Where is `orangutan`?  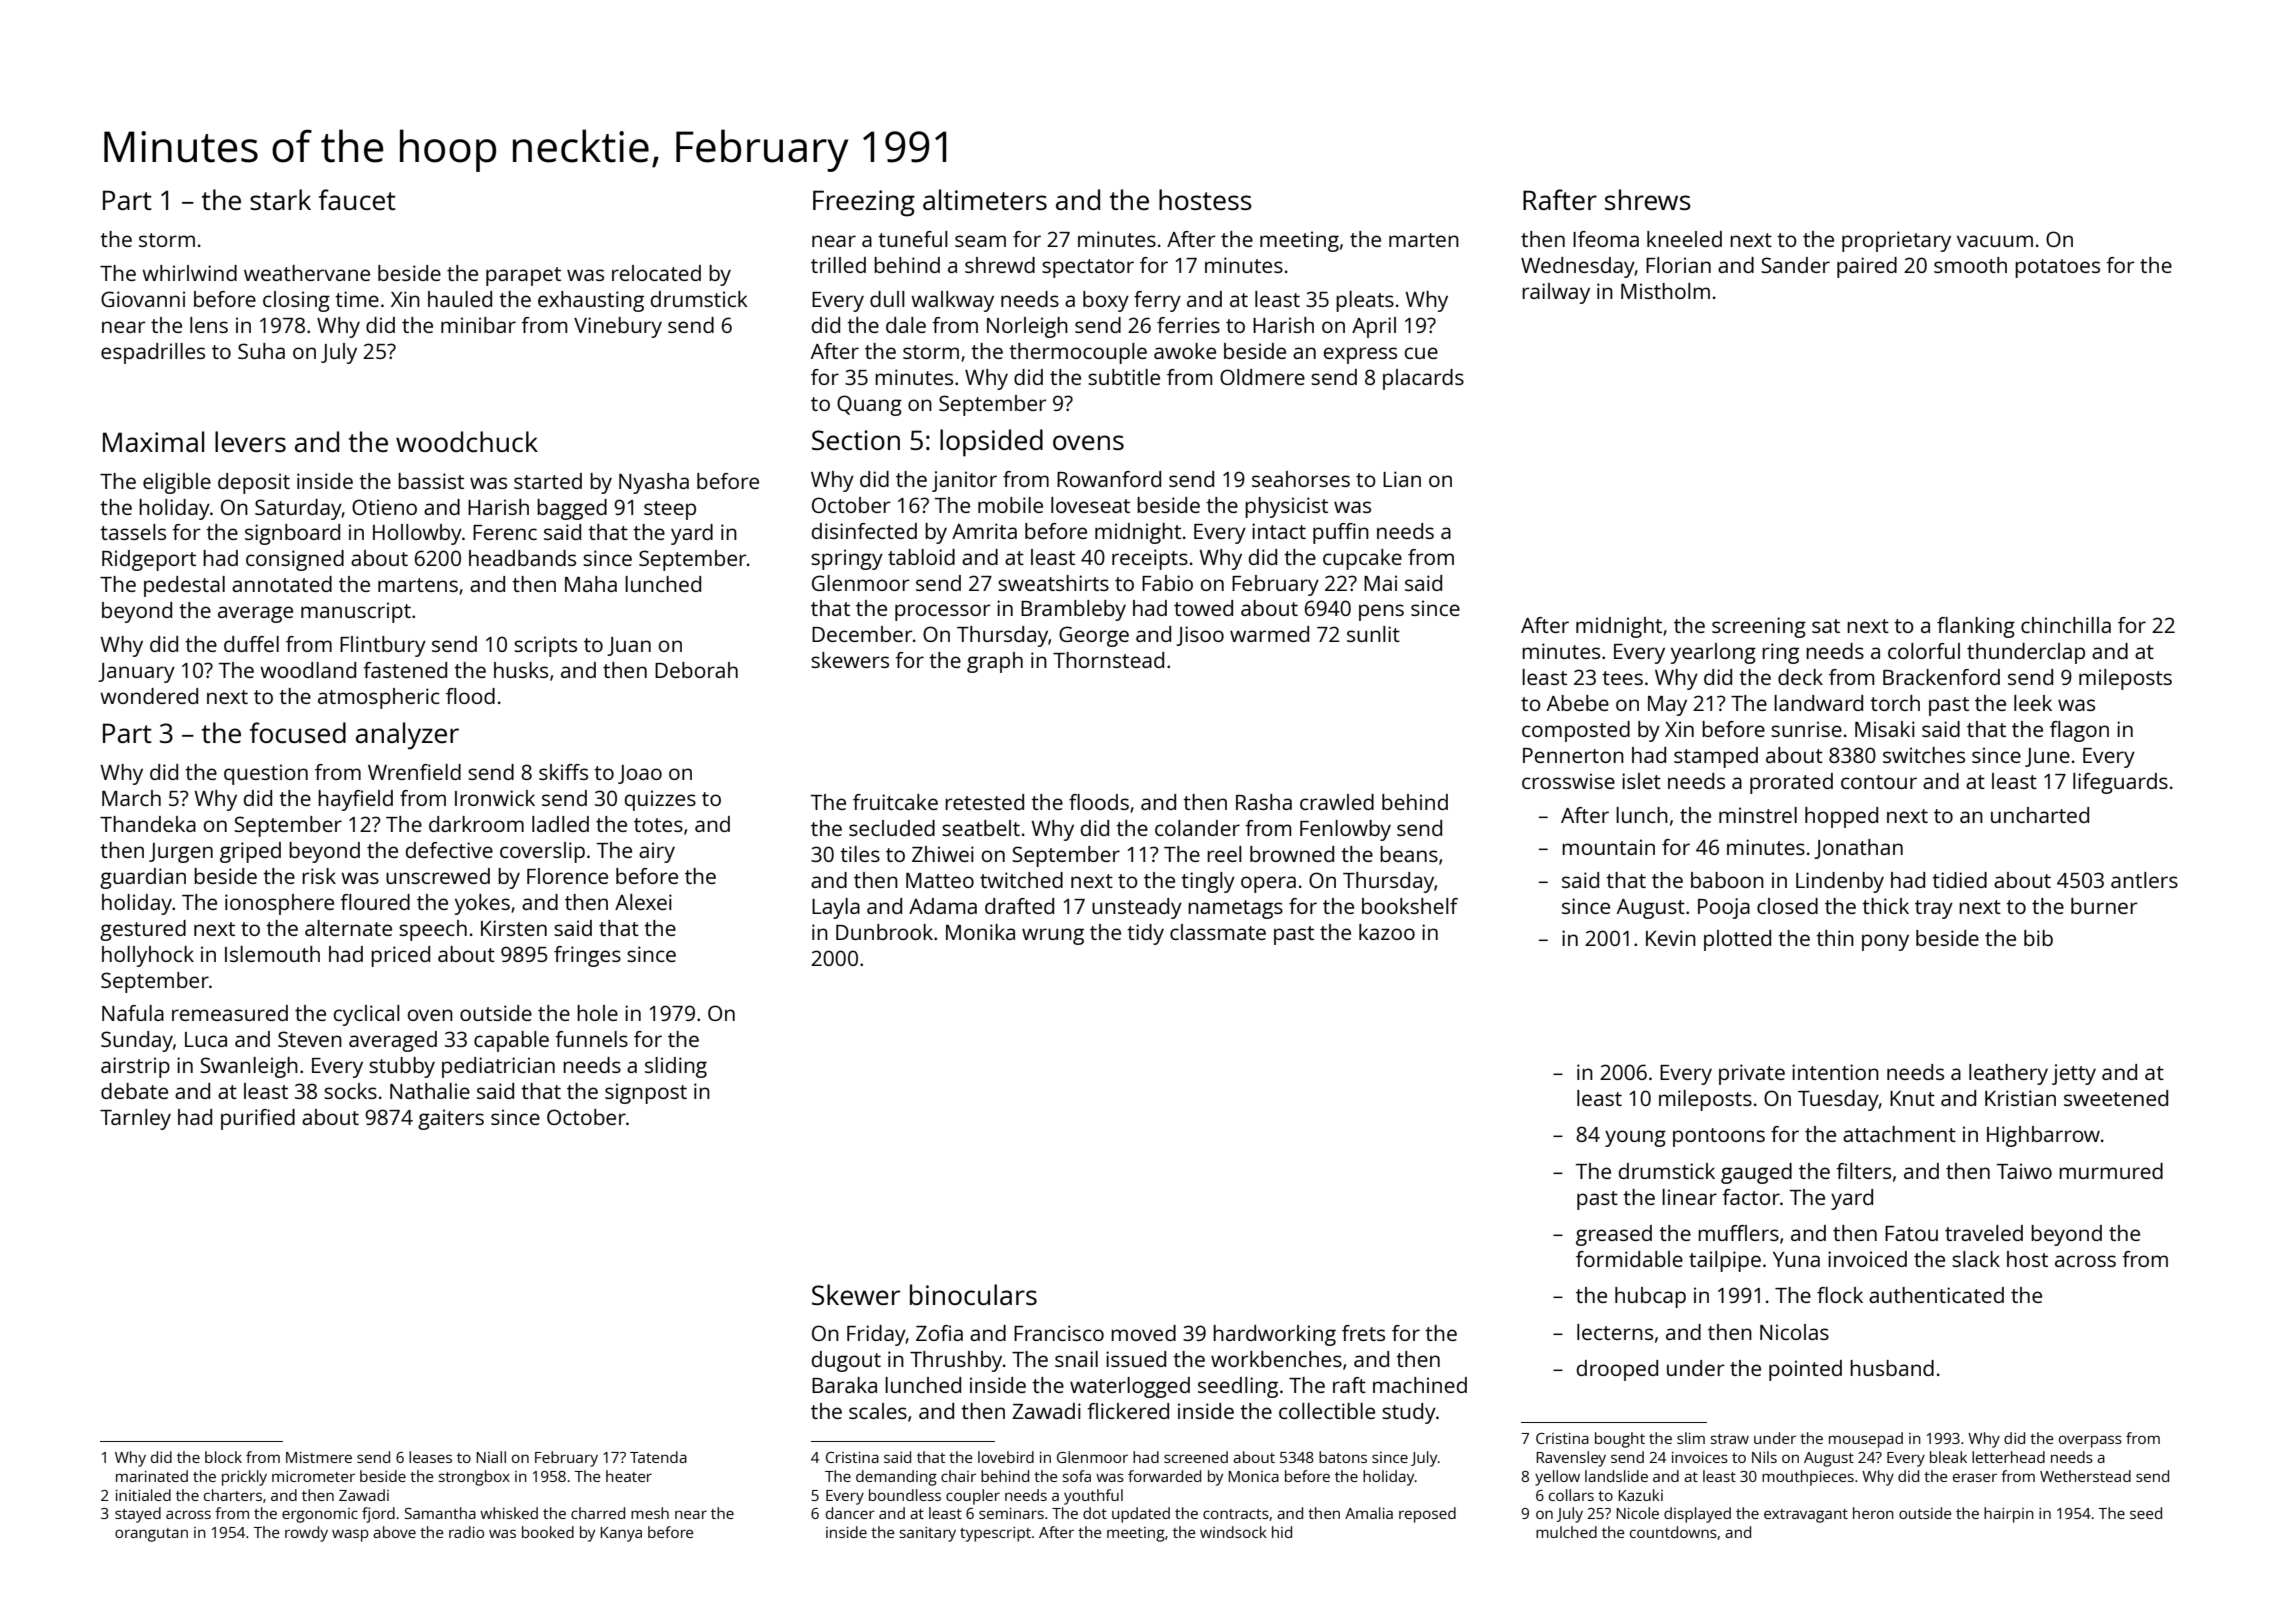
orangutan is located at coordinates (151, 1535).
